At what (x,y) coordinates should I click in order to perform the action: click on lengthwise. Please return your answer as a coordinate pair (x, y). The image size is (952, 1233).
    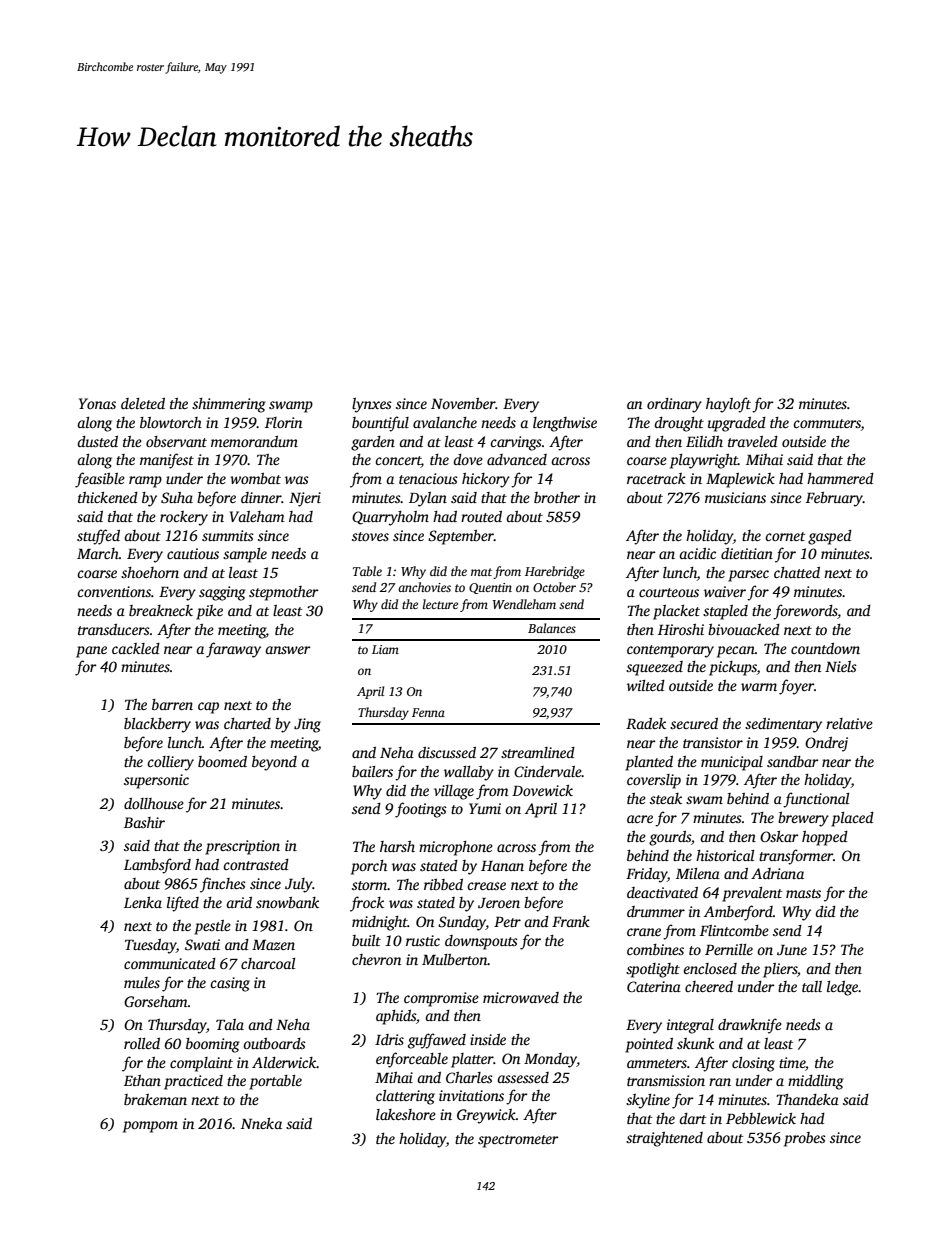
    Looking at the image, I should click on (565, 424).
